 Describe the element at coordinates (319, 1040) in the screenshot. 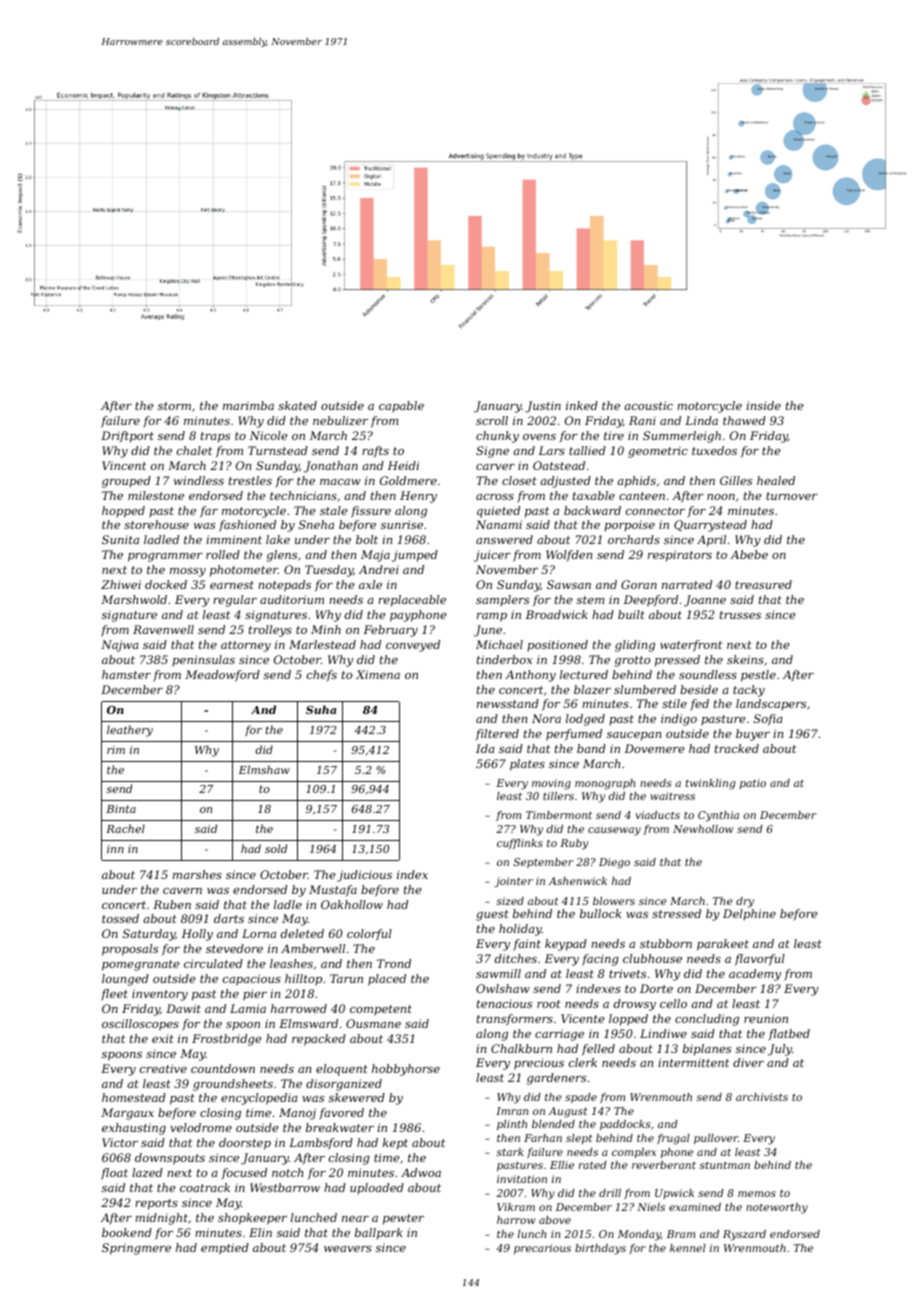

I see `repacked` at that location.
